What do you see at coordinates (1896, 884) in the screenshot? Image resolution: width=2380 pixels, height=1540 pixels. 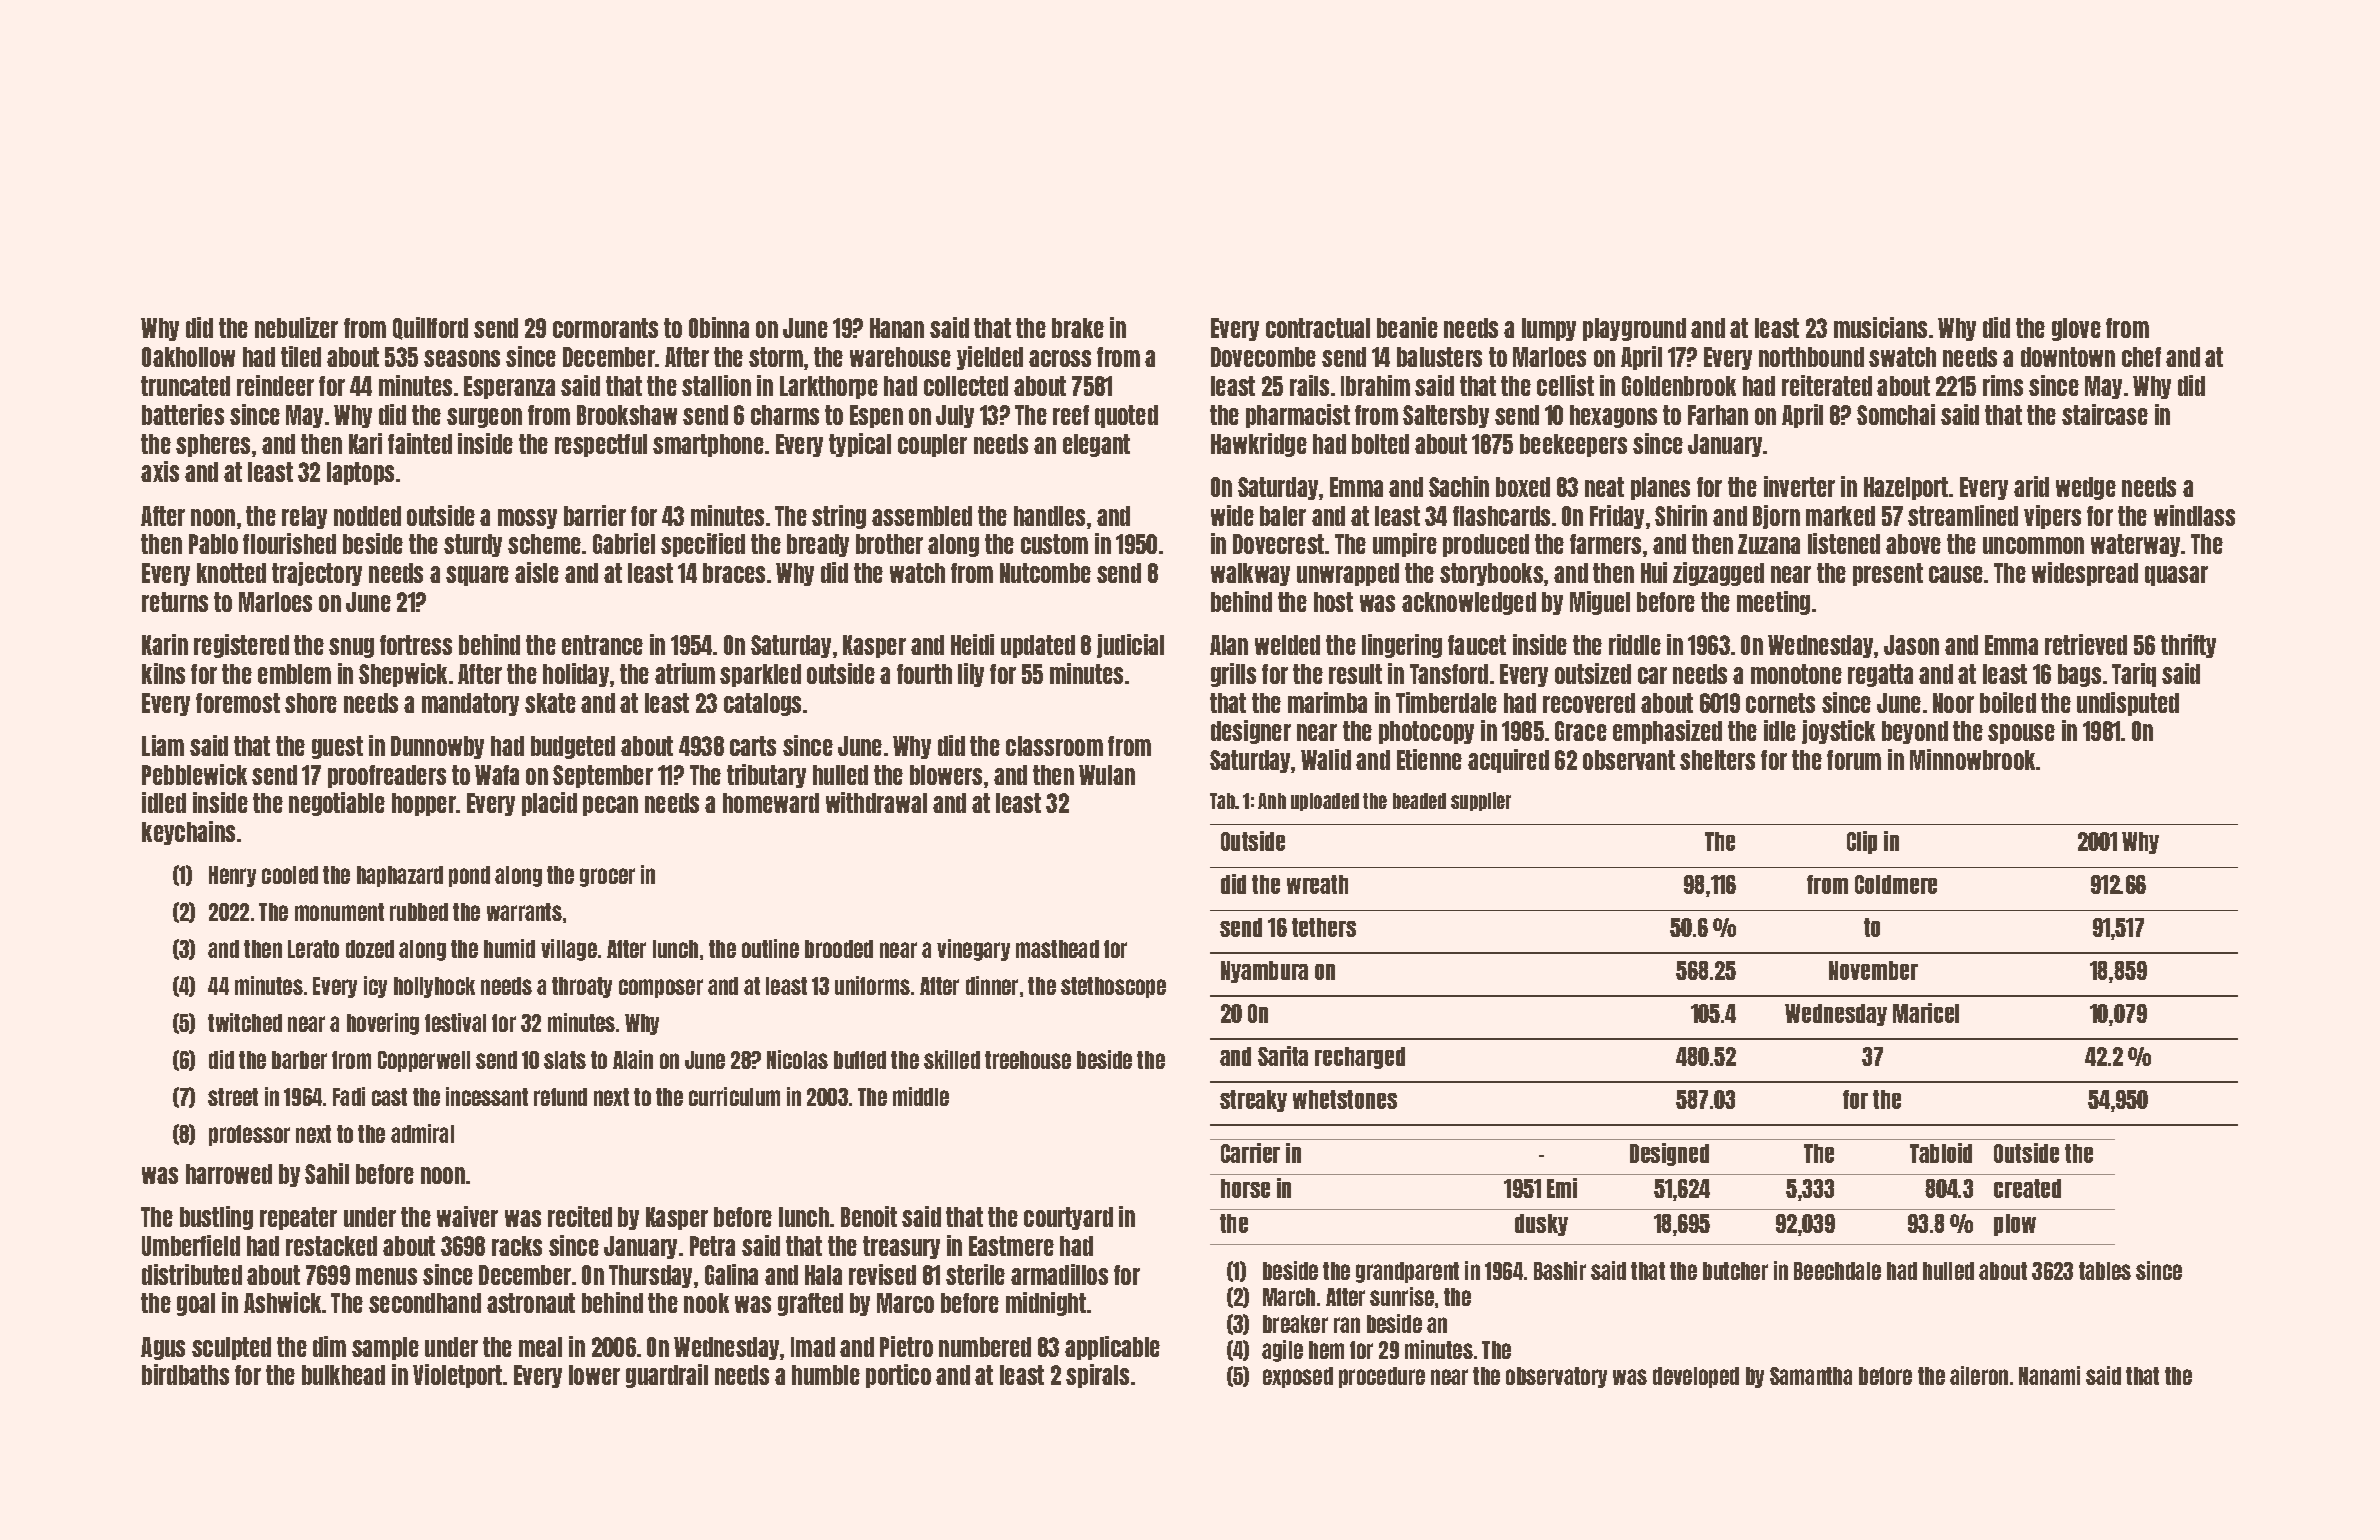 I see `Coldmere` at bounding box center [1896, 884].
